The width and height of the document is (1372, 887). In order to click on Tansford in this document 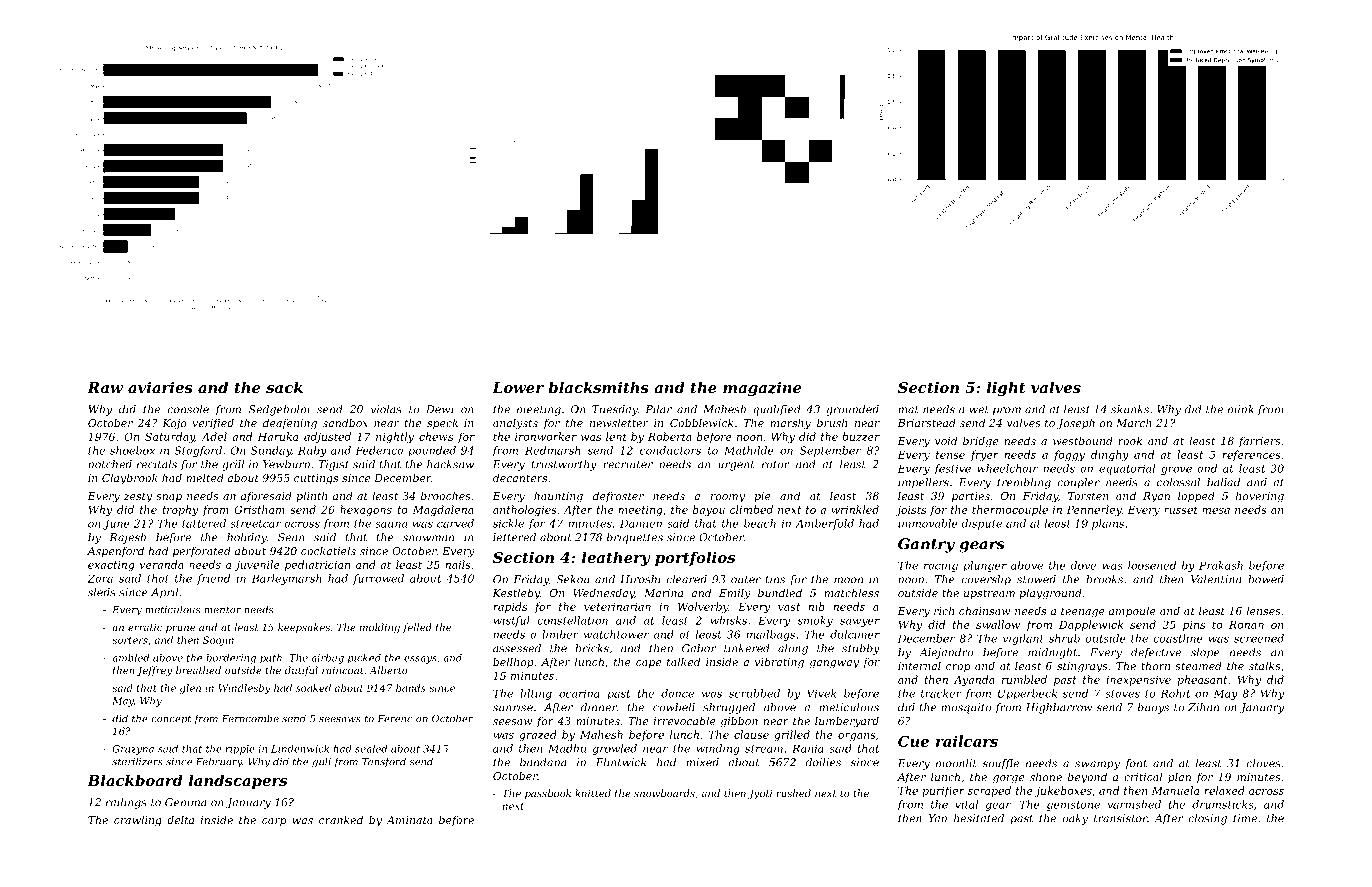, I will do `click(384, 762)`.
